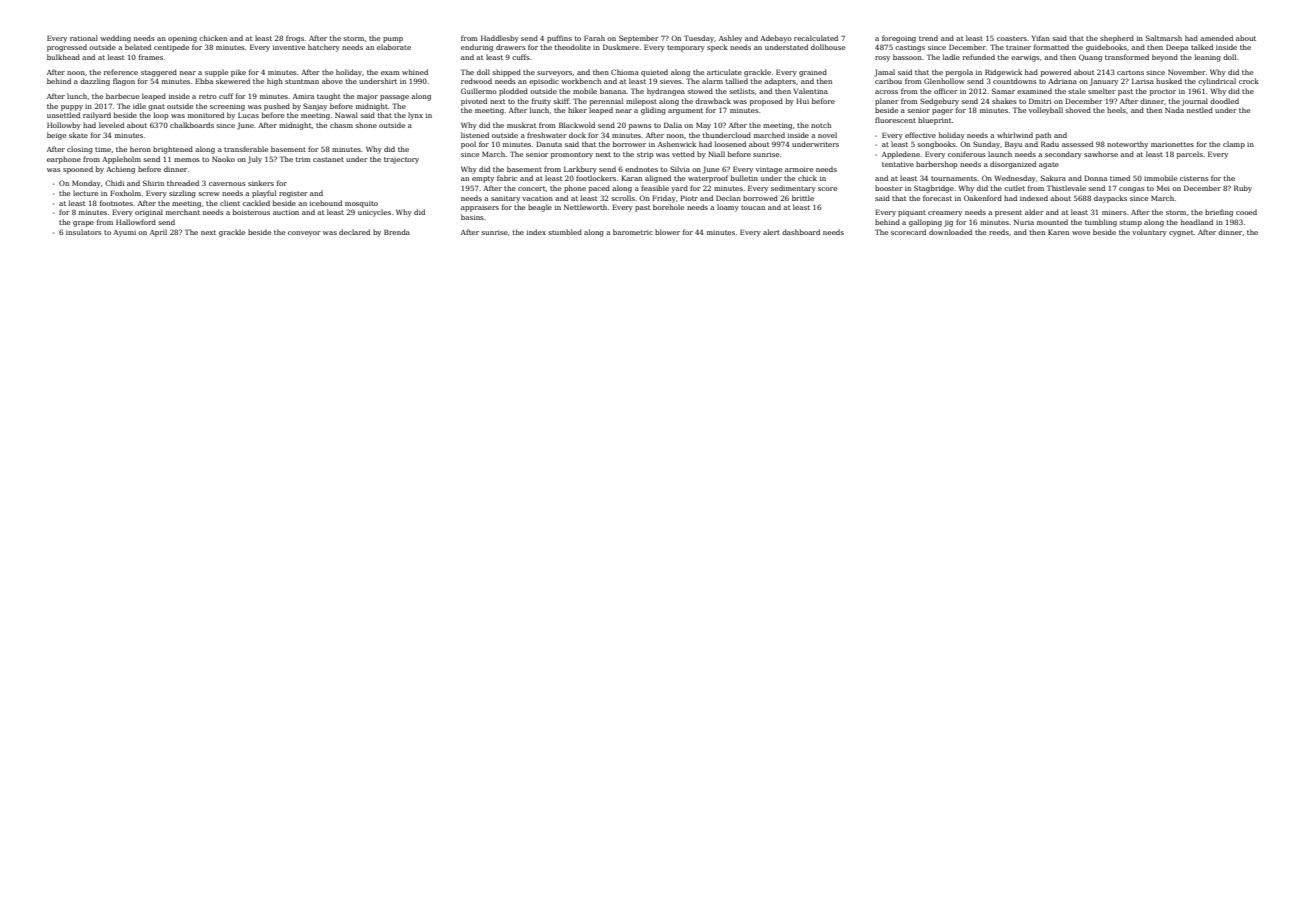  Describe the element at coordinates (685, 111) in the screenshot. I see `argument` at that location.
